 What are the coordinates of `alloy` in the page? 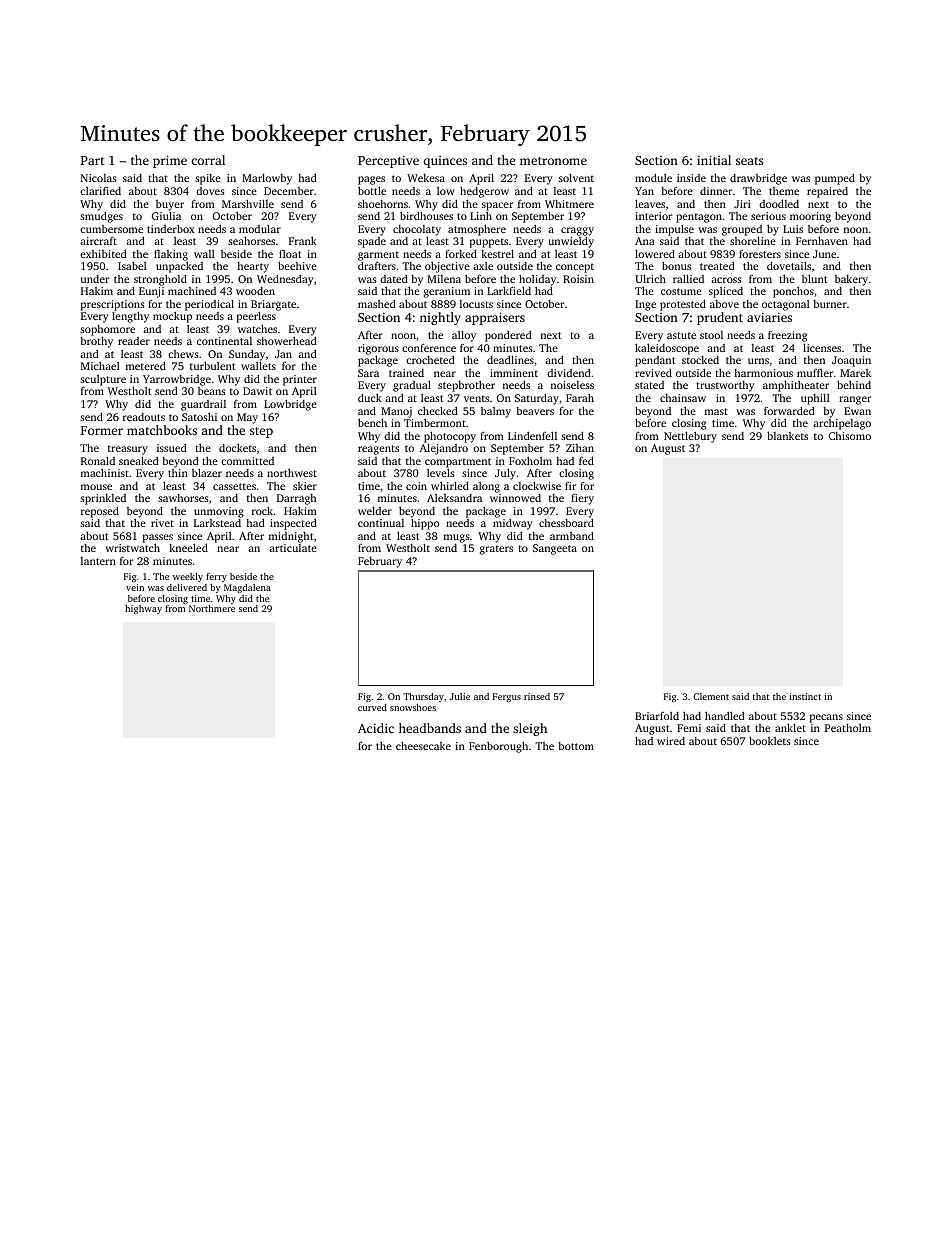 It's located at (464, 336).
